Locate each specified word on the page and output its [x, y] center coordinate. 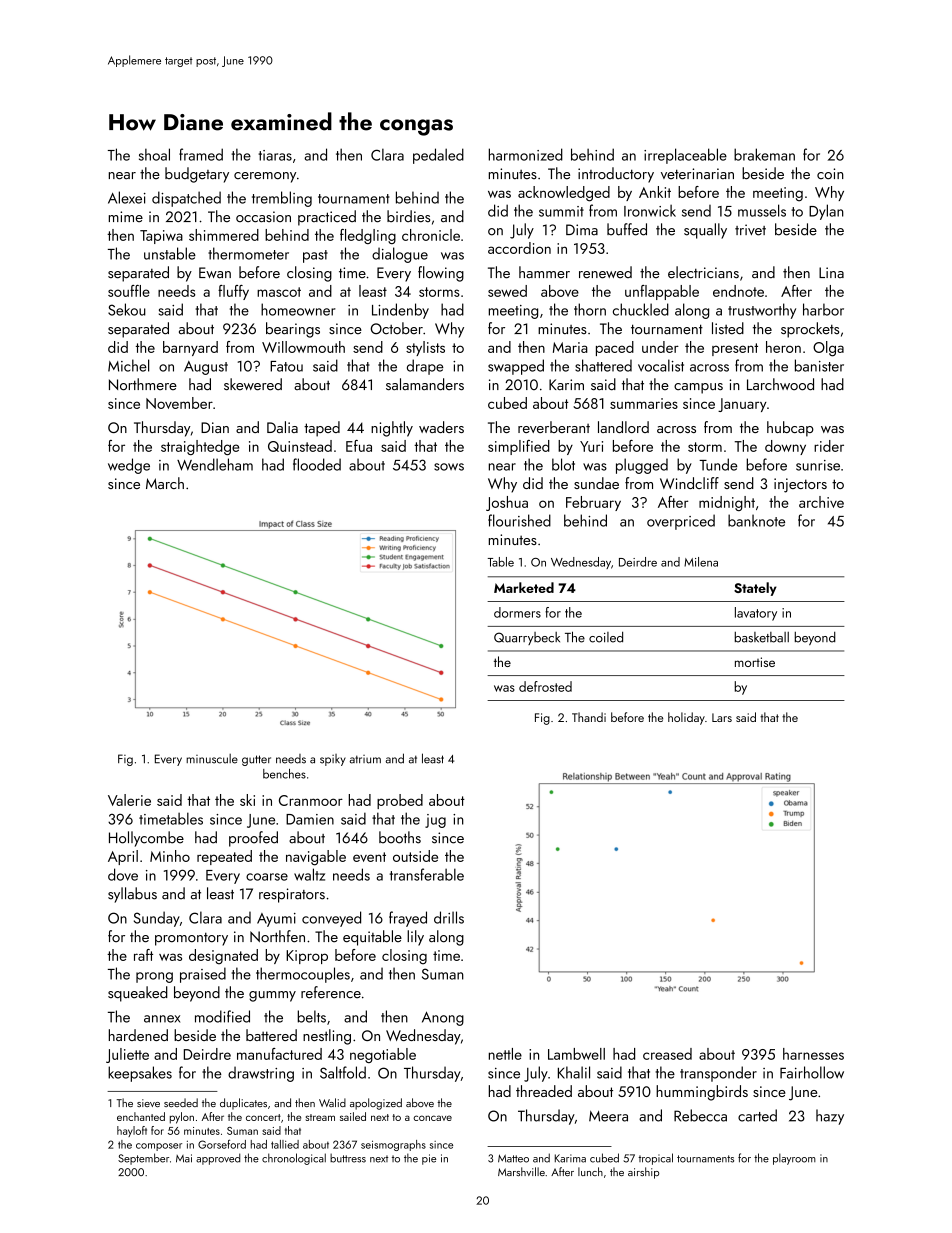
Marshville [521, 1171]
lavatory [756, 614]
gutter [256, 760]
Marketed [524, 587]
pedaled [438, 156]
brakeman [764, 154]
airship [643, 1173]
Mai [184, 1158]
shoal [154, 154]
